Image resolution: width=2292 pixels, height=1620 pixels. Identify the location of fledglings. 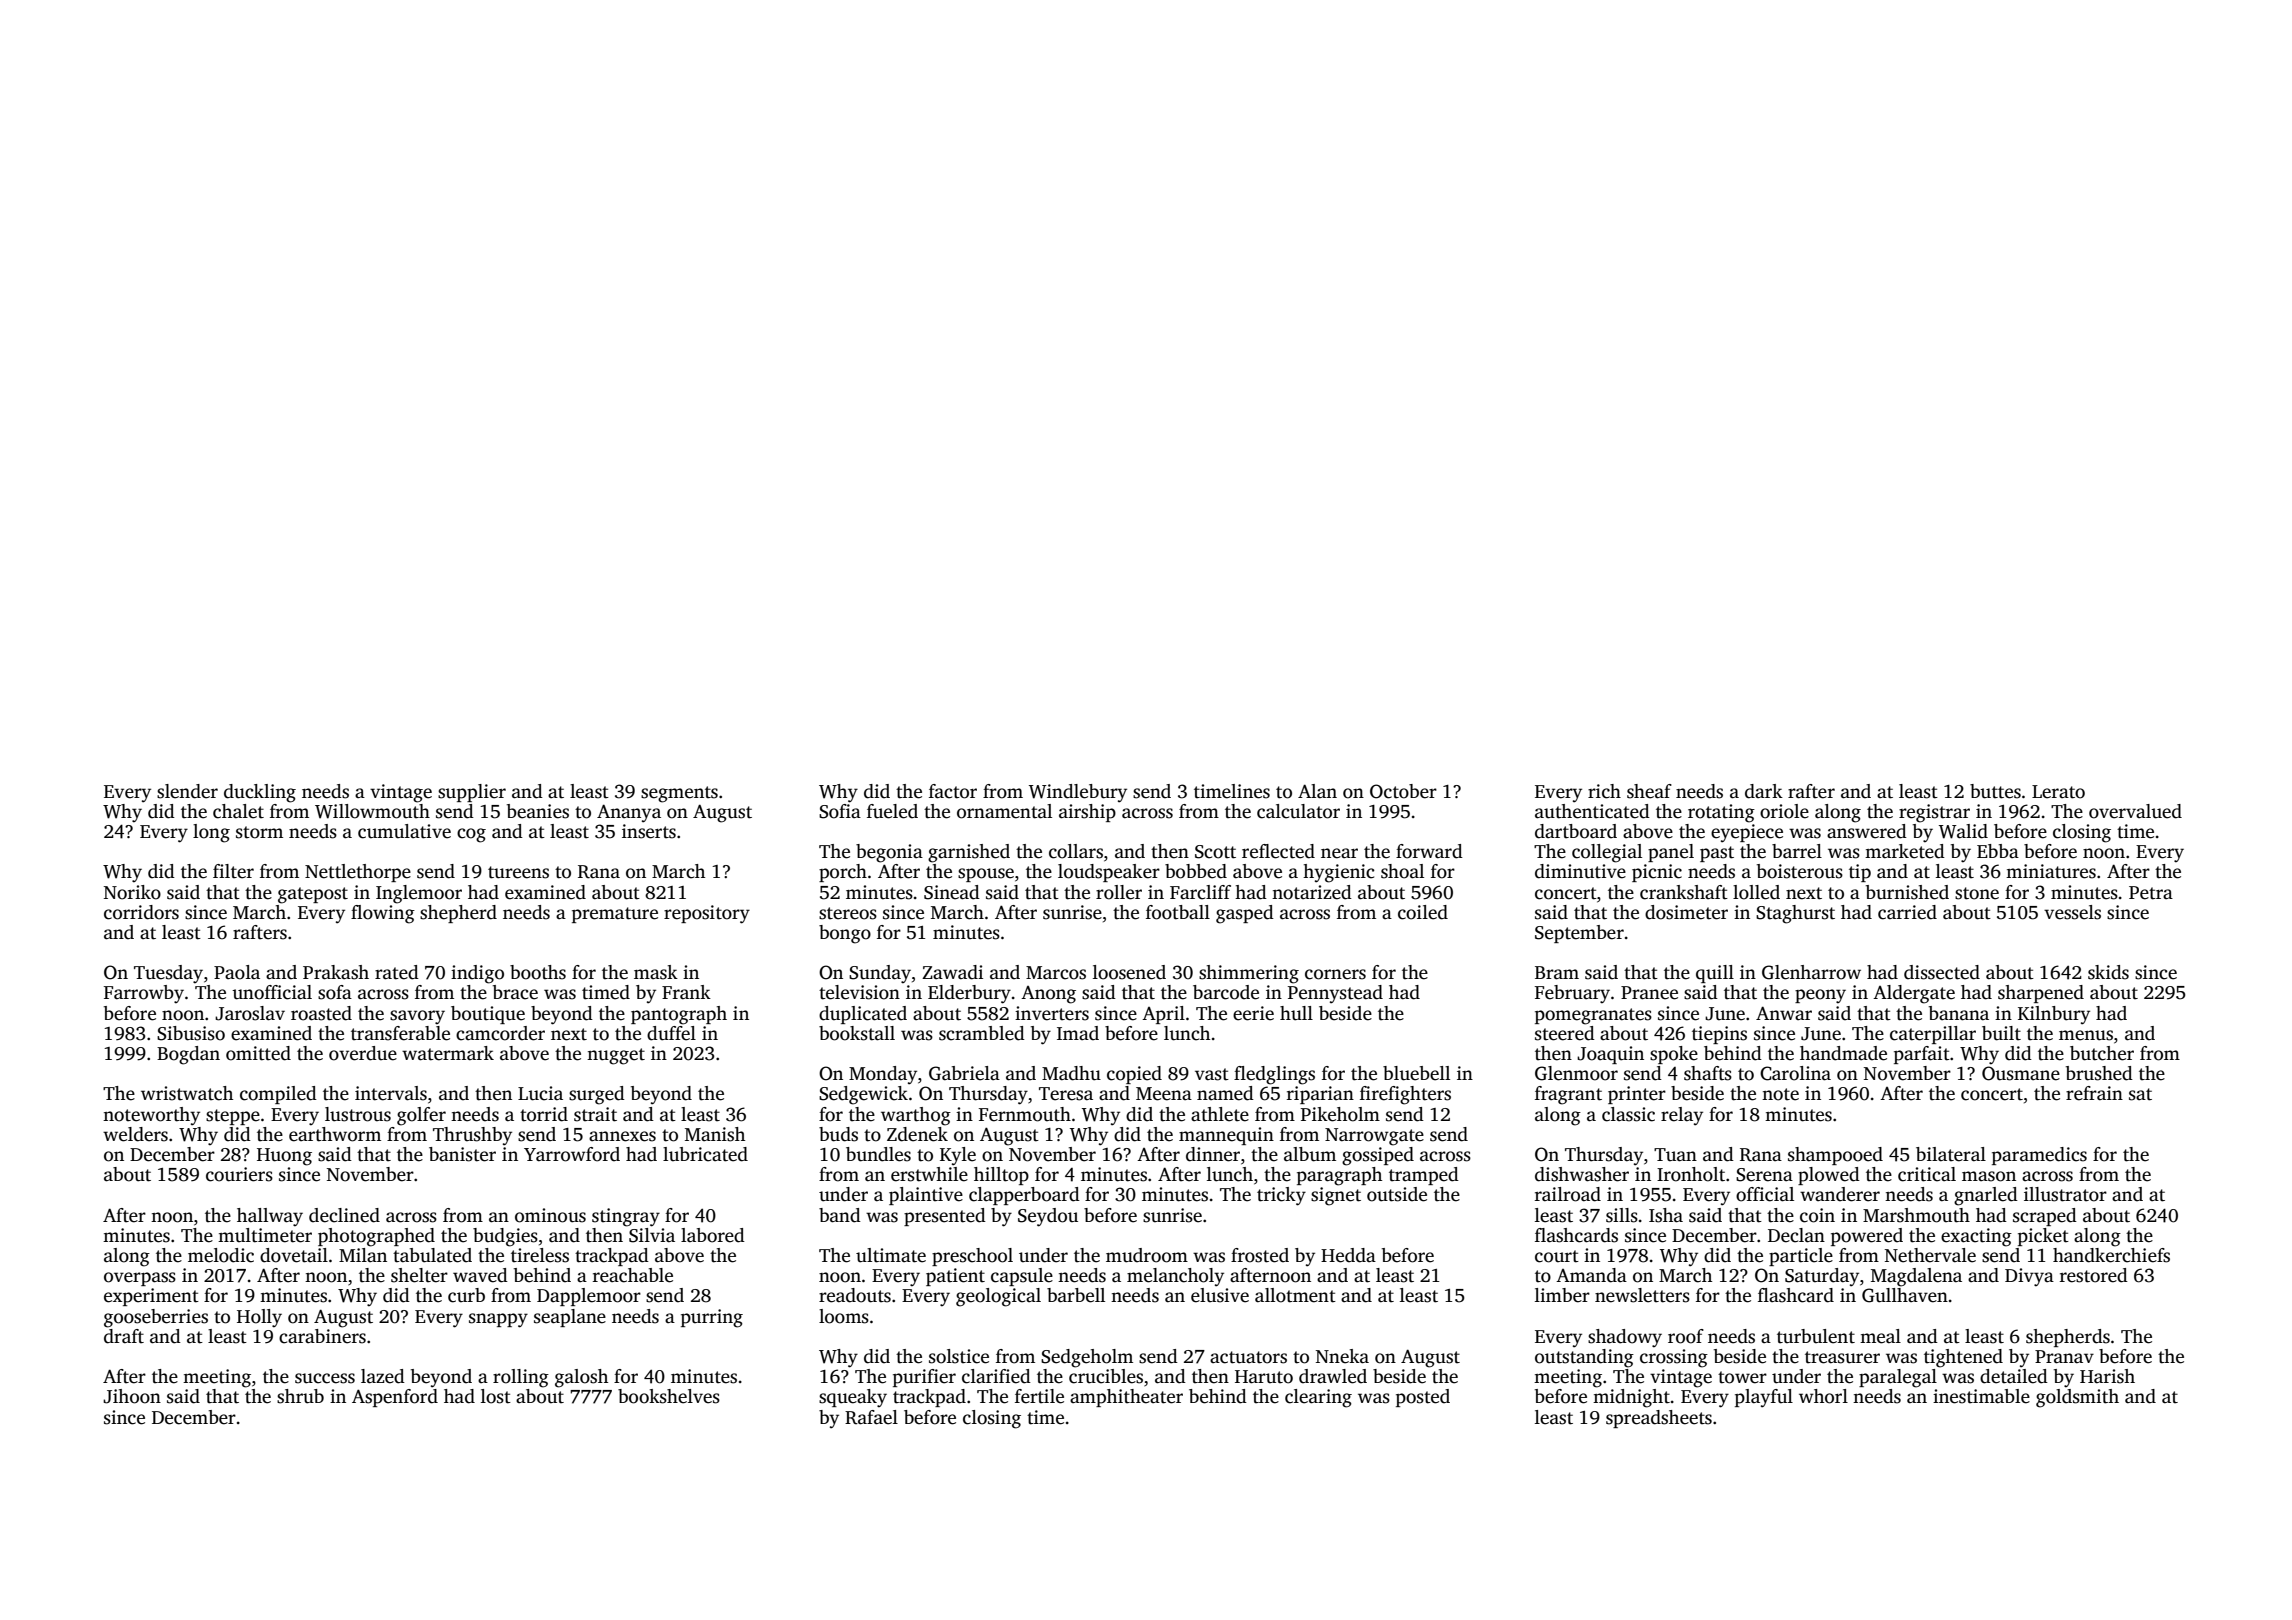
(1274, 1075).
